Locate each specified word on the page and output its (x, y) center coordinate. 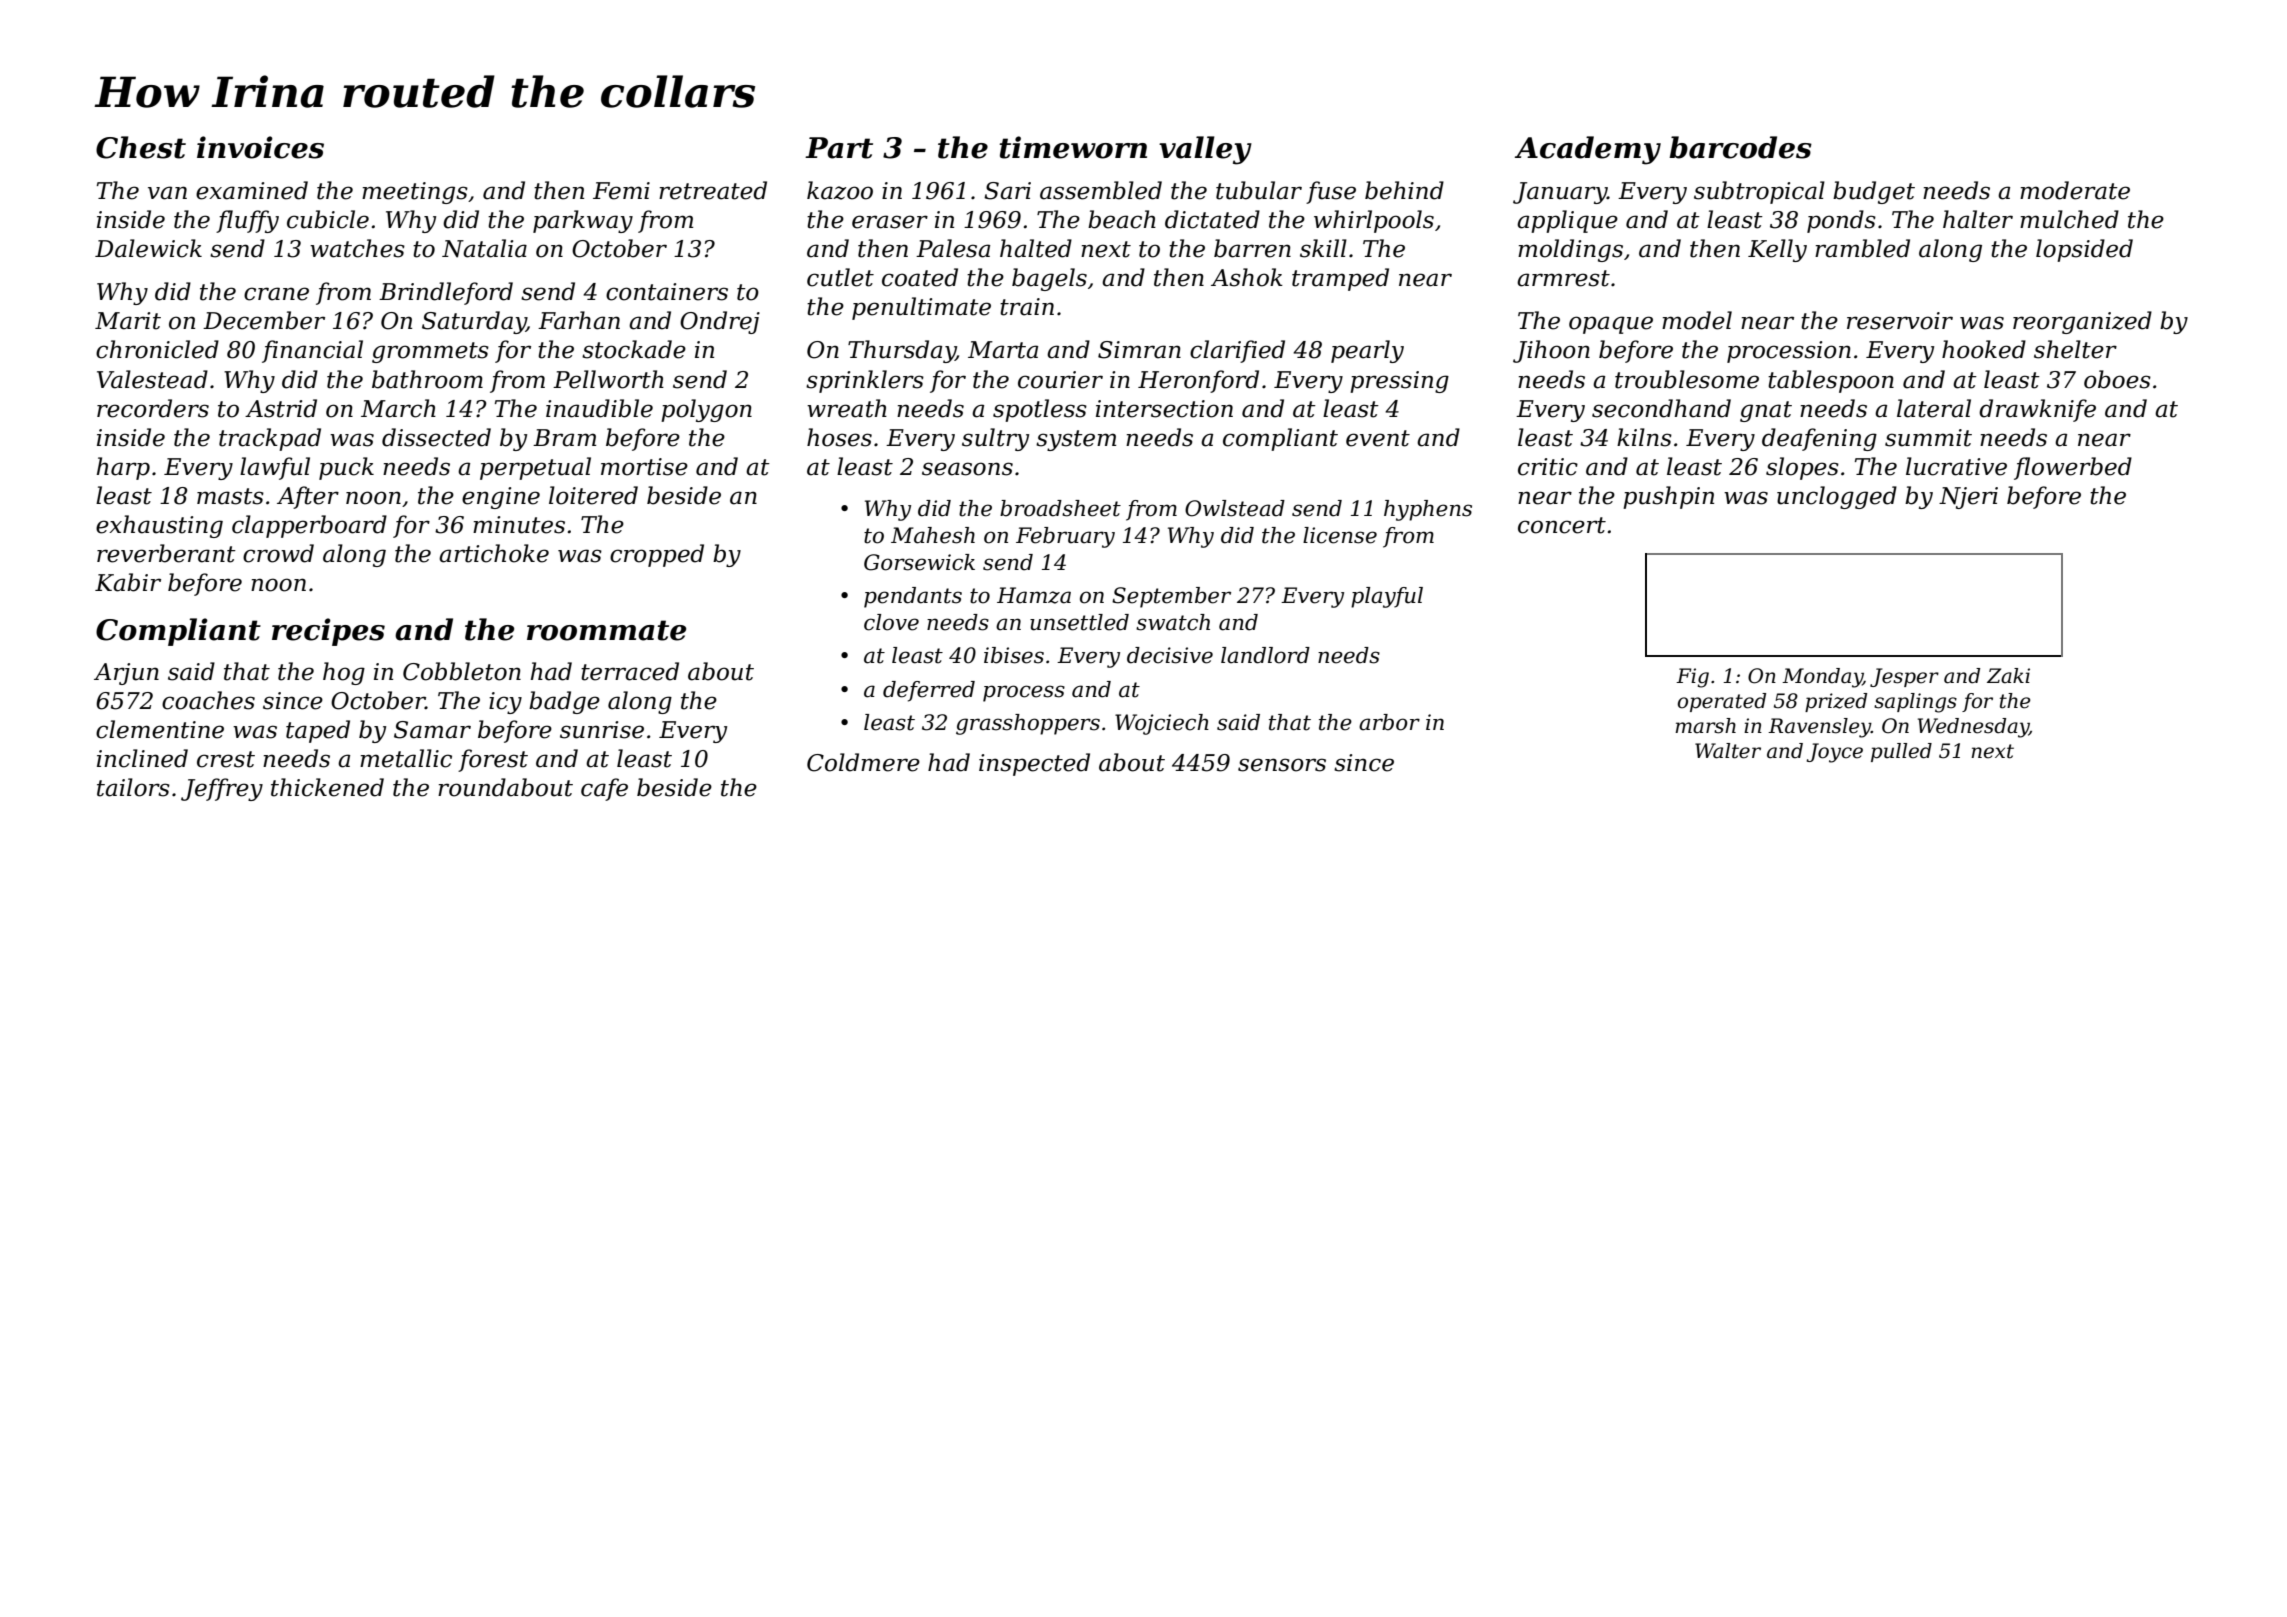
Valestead (152, 379)
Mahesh (933, 535)
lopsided (2084, 250)
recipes (328, 632)
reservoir (1900, 321)
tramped (1340, 279)
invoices (260, 147)
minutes (519, 525)
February (1065, 537)
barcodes (1740, 147)
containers (667, 292)
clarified (1237, 351)
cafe (604, 789)
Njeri (1968, 498)
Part (839, 148)
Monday (1822, 678)
